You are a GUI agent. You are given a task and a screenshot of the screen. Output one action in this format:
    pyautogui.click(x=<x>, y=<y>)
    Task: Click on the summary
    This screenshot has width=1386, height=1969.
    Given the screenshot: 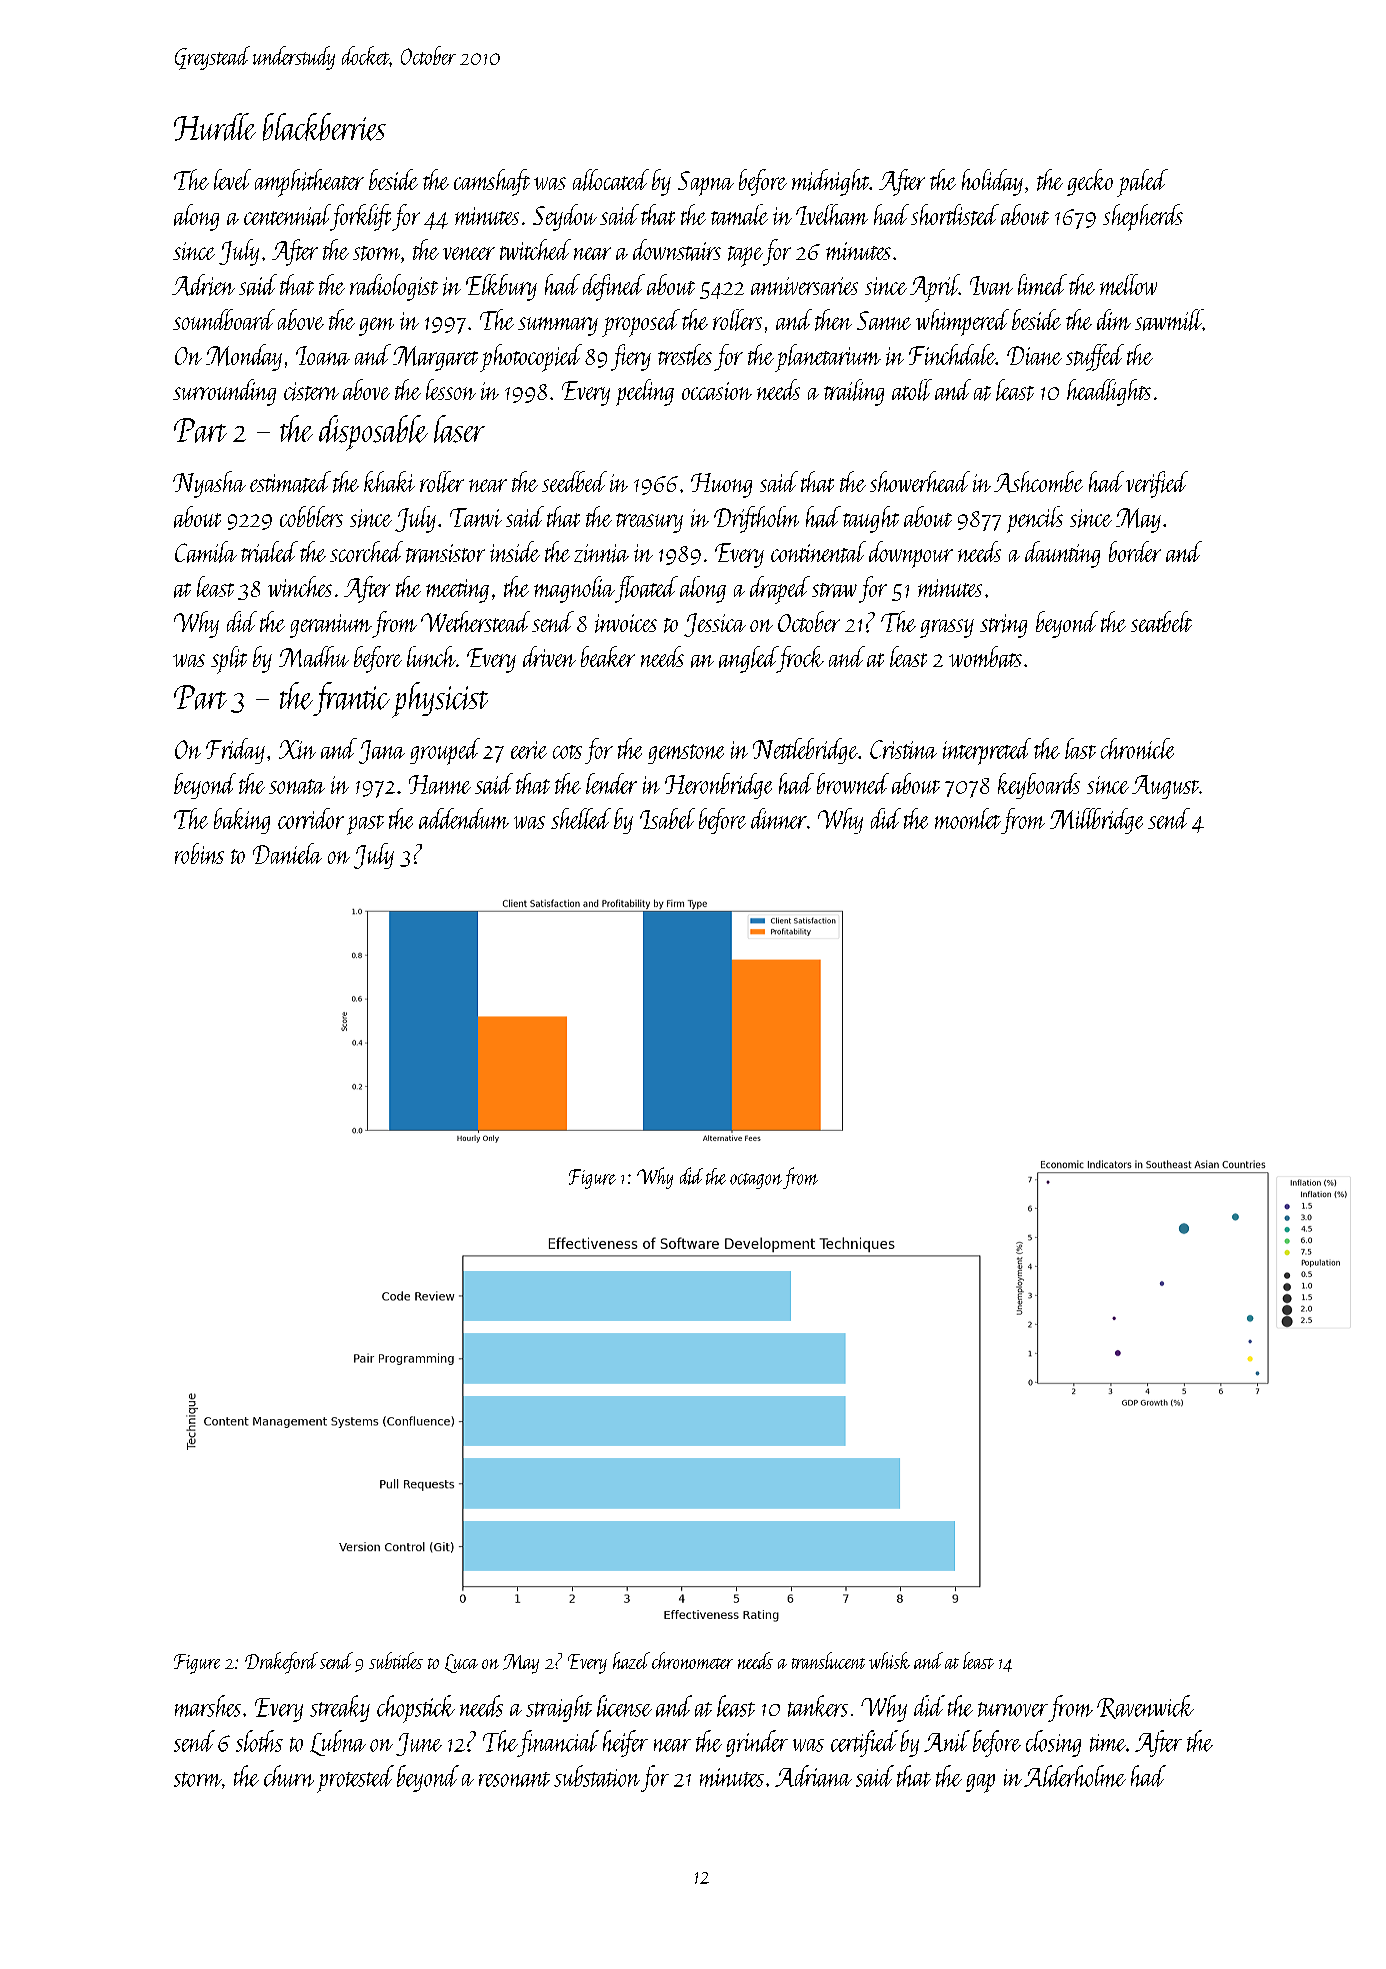 What is the action you would take?
    pyautogui.click(x=558, y=326)
